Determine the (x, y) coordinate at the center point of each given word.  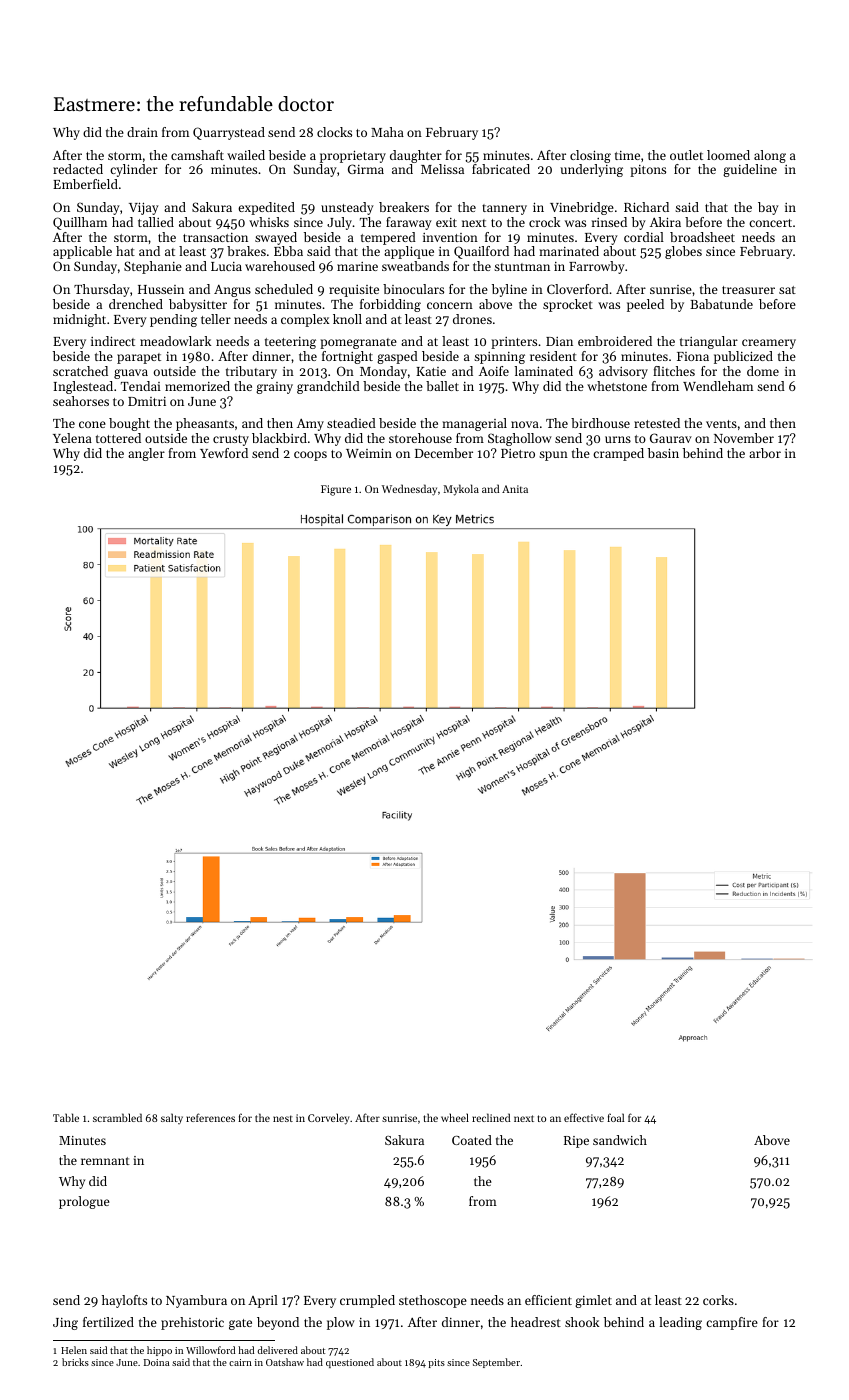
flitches (674, 371)
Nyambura (196, 1301)
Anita (515, 489)
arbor (765, 453)
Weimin (369, 453)
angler (146, 454)
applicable (82, 252)
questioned (350, 1363)
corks (718, 1300)
